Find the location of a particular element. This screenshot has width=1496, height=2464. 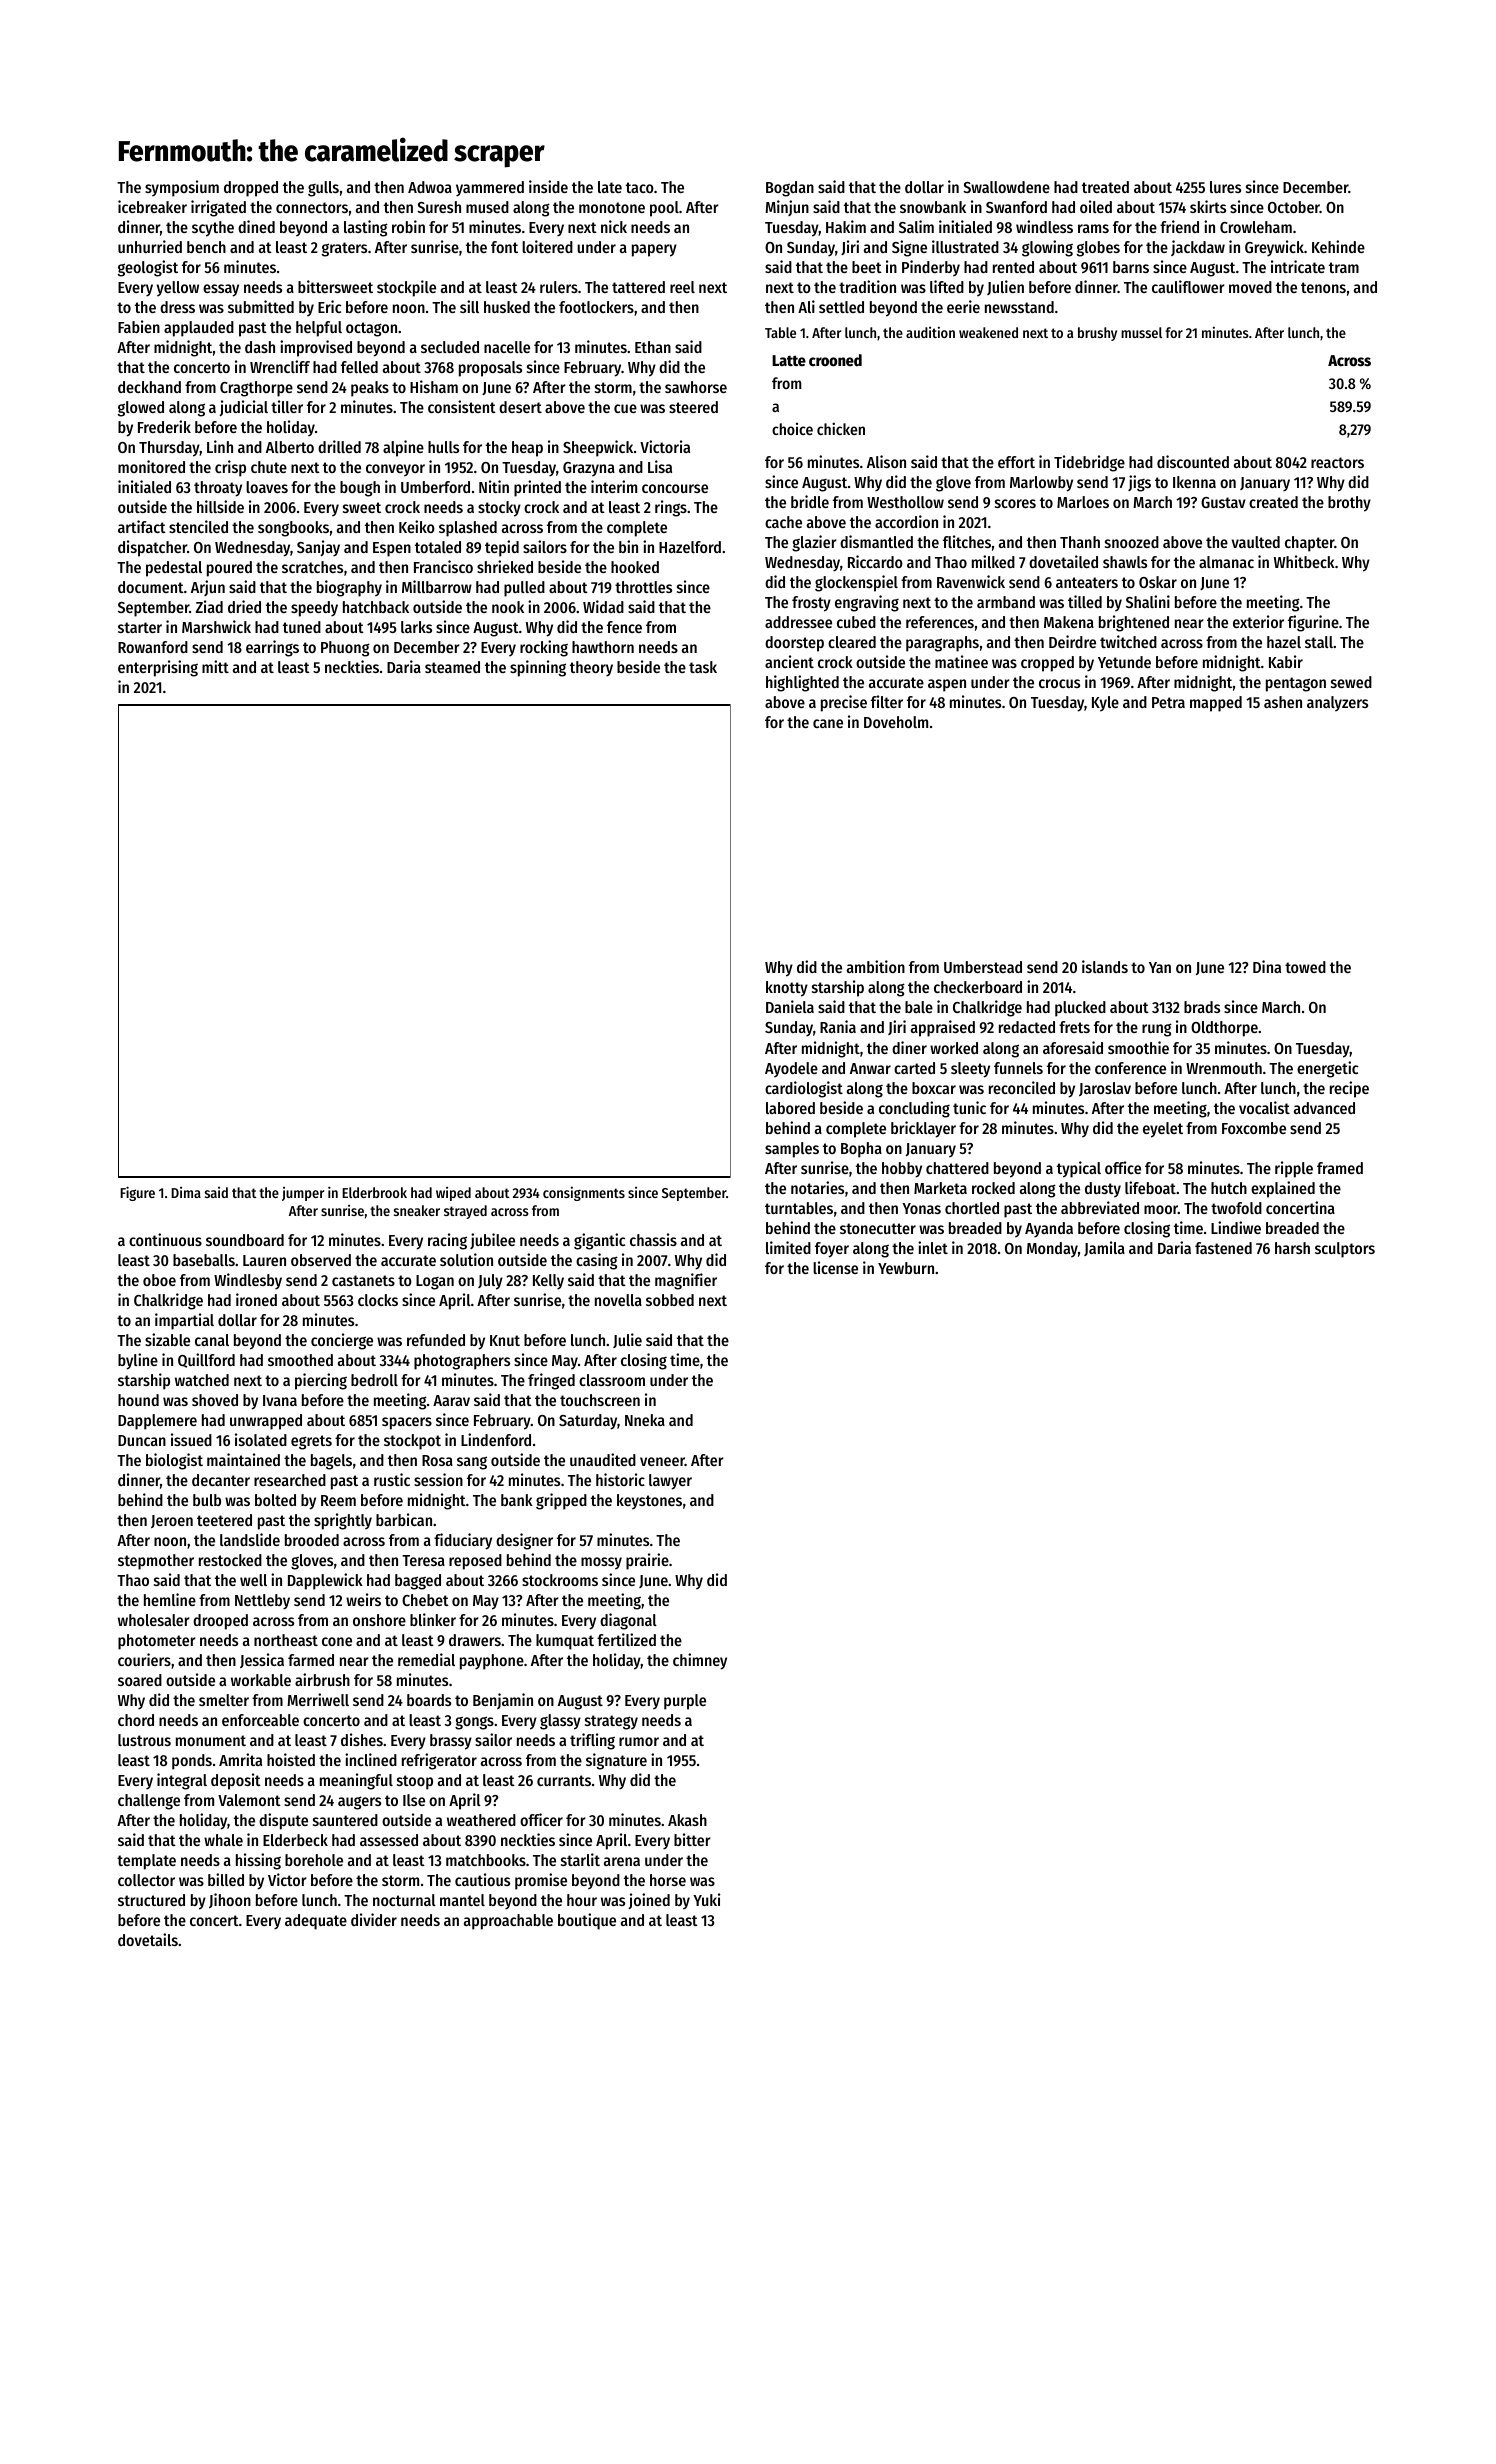

lawyer is located at coordinates (670, 1482).
